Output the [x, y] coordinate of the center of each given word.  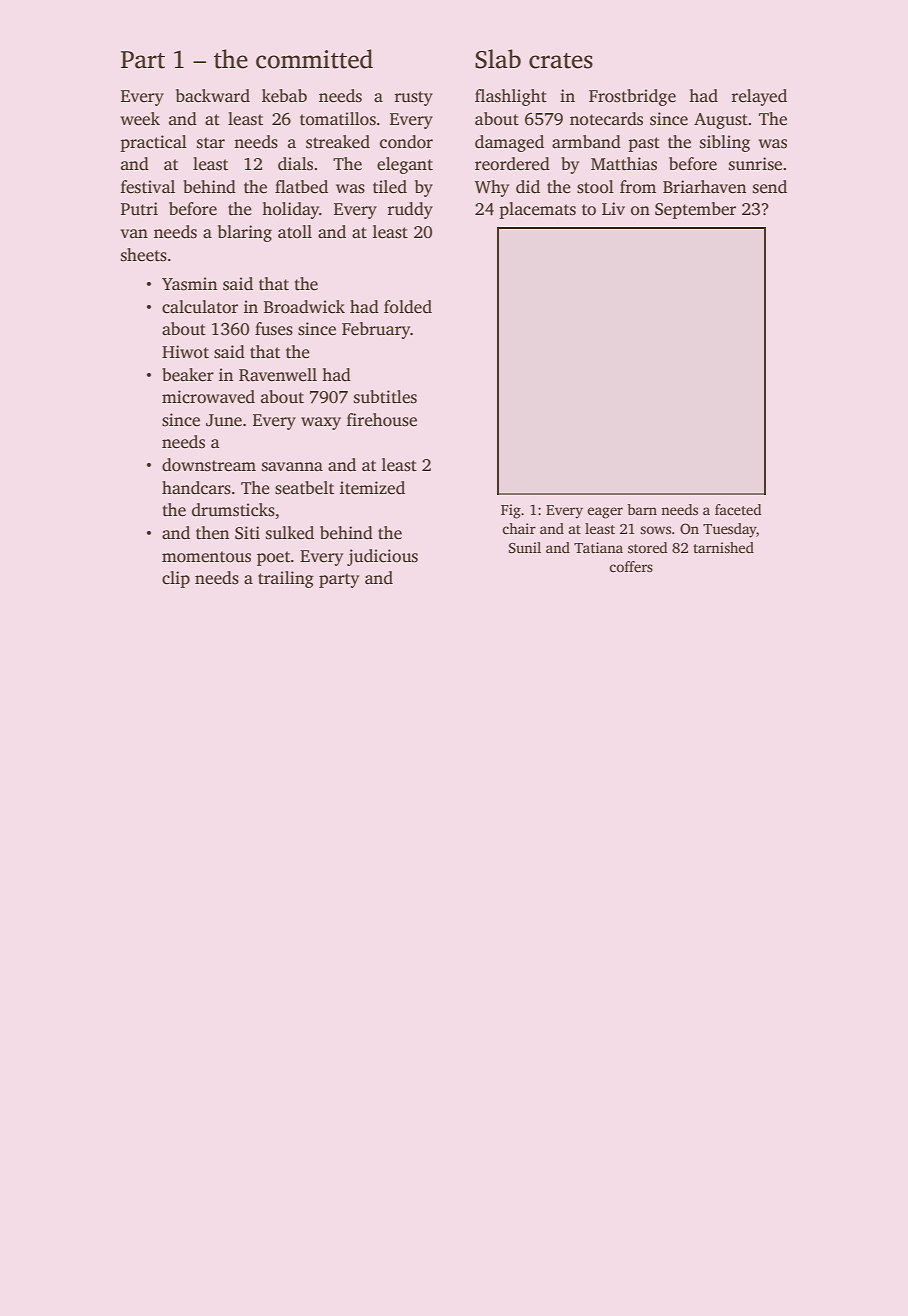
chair [519, 528]
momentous [206, 557]
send [770, 187]
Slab [498, 59]
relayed [759, 97]
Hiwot [185, 352]
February [376, 330]
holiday [290, 210]
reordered [512, 164]
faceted [738, 509]
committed [314, 59]
